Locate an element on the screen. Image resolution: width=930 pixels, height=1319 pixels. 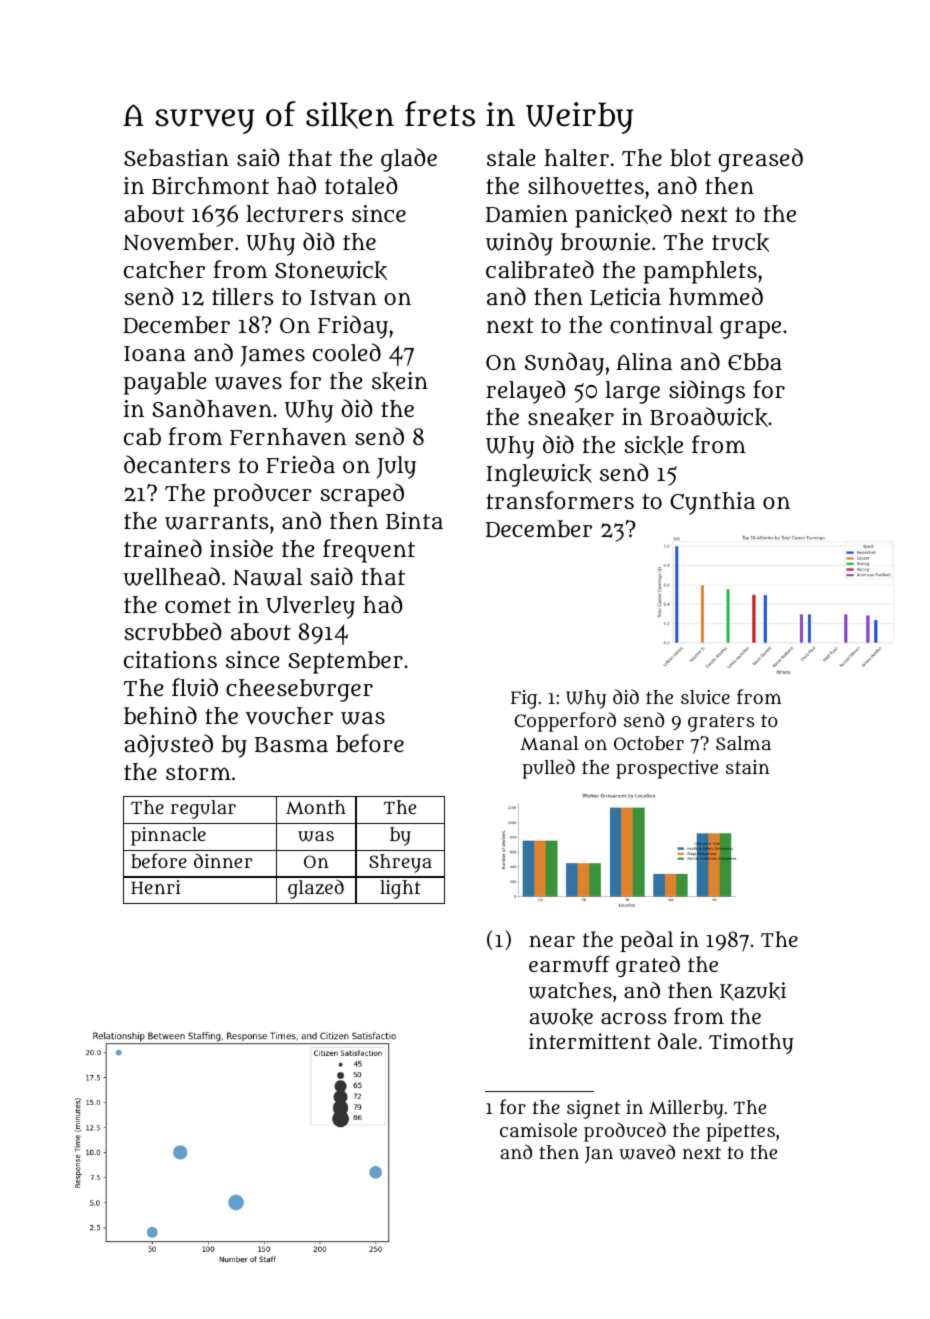
Stonewick is located at coordinates (331, 270).
